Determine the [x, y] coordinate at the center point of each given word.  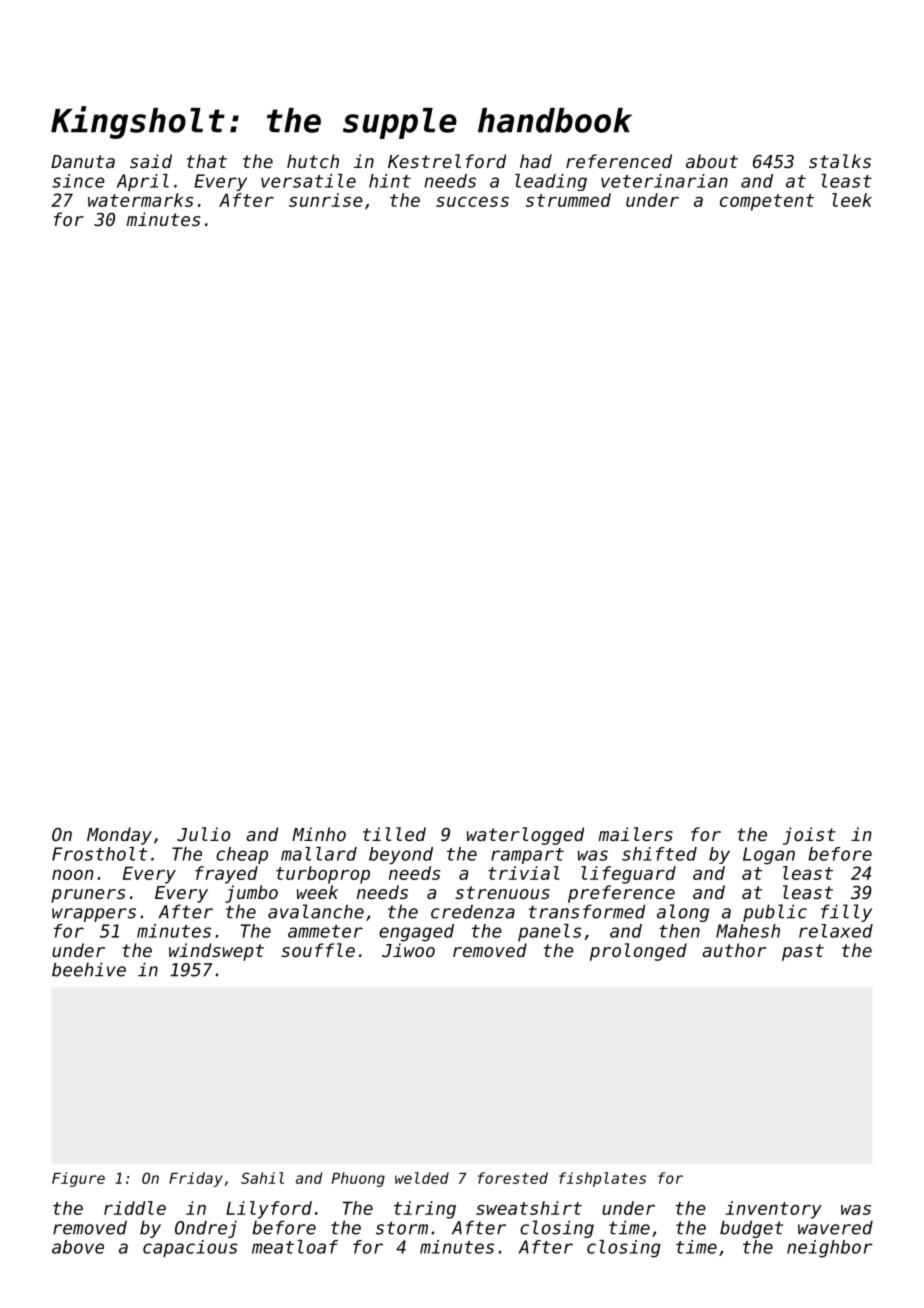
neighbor [830, 1249]
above [78, 1247]
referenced [619, 161]
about [712, 161]
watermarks [140, 200]
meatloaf [295, 1247]
